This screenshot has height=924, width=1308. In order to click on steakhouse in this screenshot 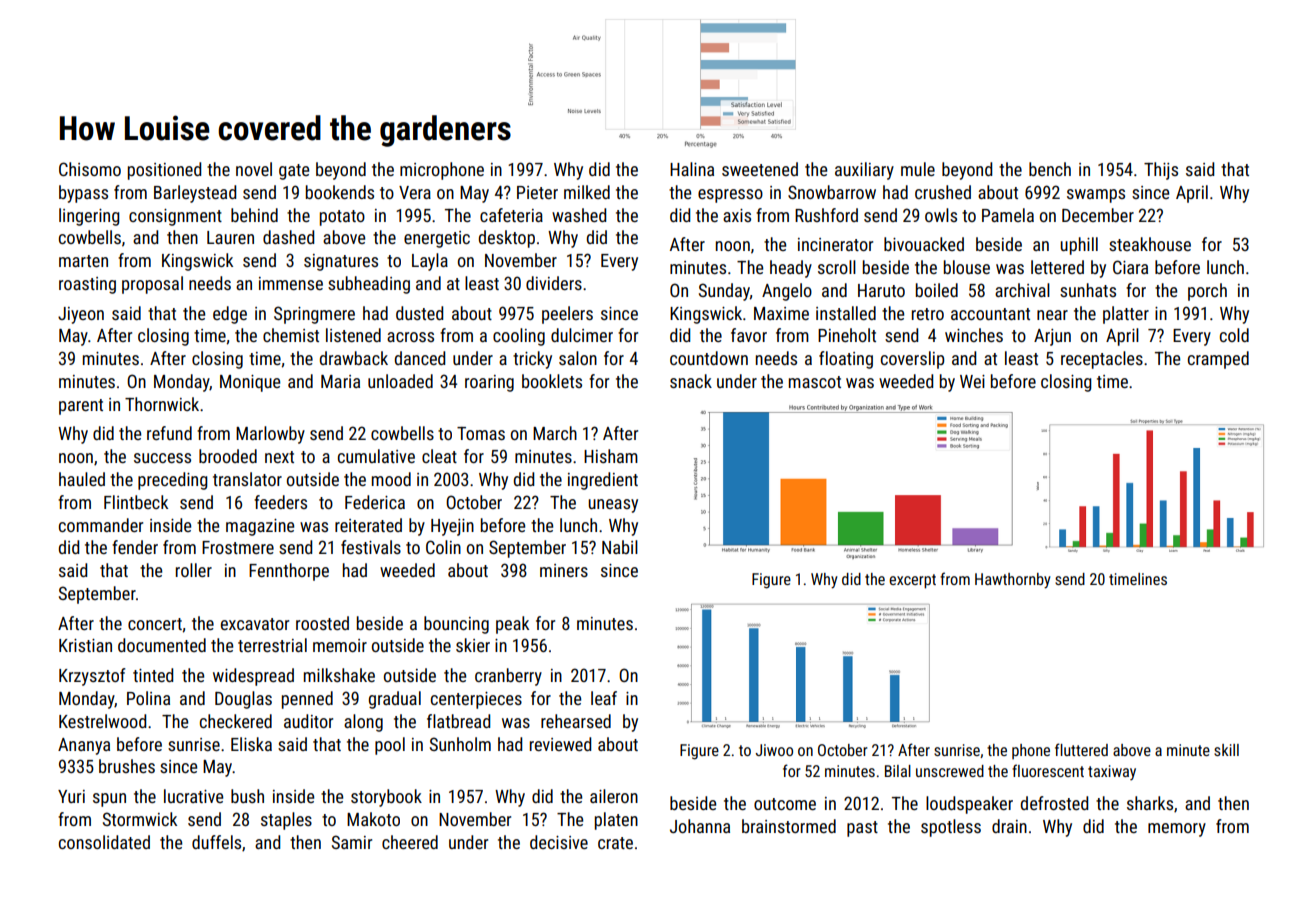, I will do `click(1150, 244)`.
